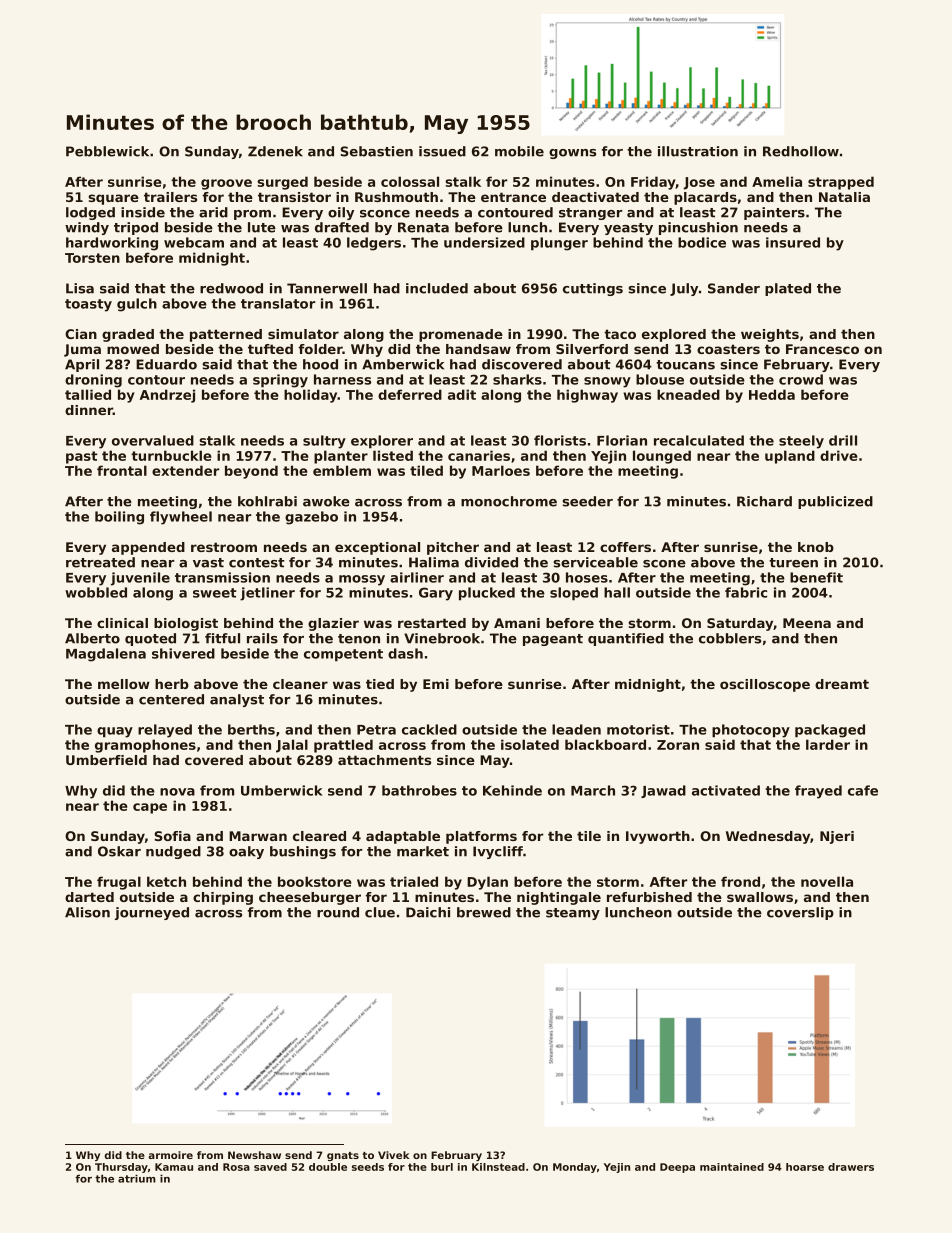 This screenshot has width=952, height=1233. Describe the element at coordinates (311, 518) in the screenshot. I see `gazebo` at that location.
